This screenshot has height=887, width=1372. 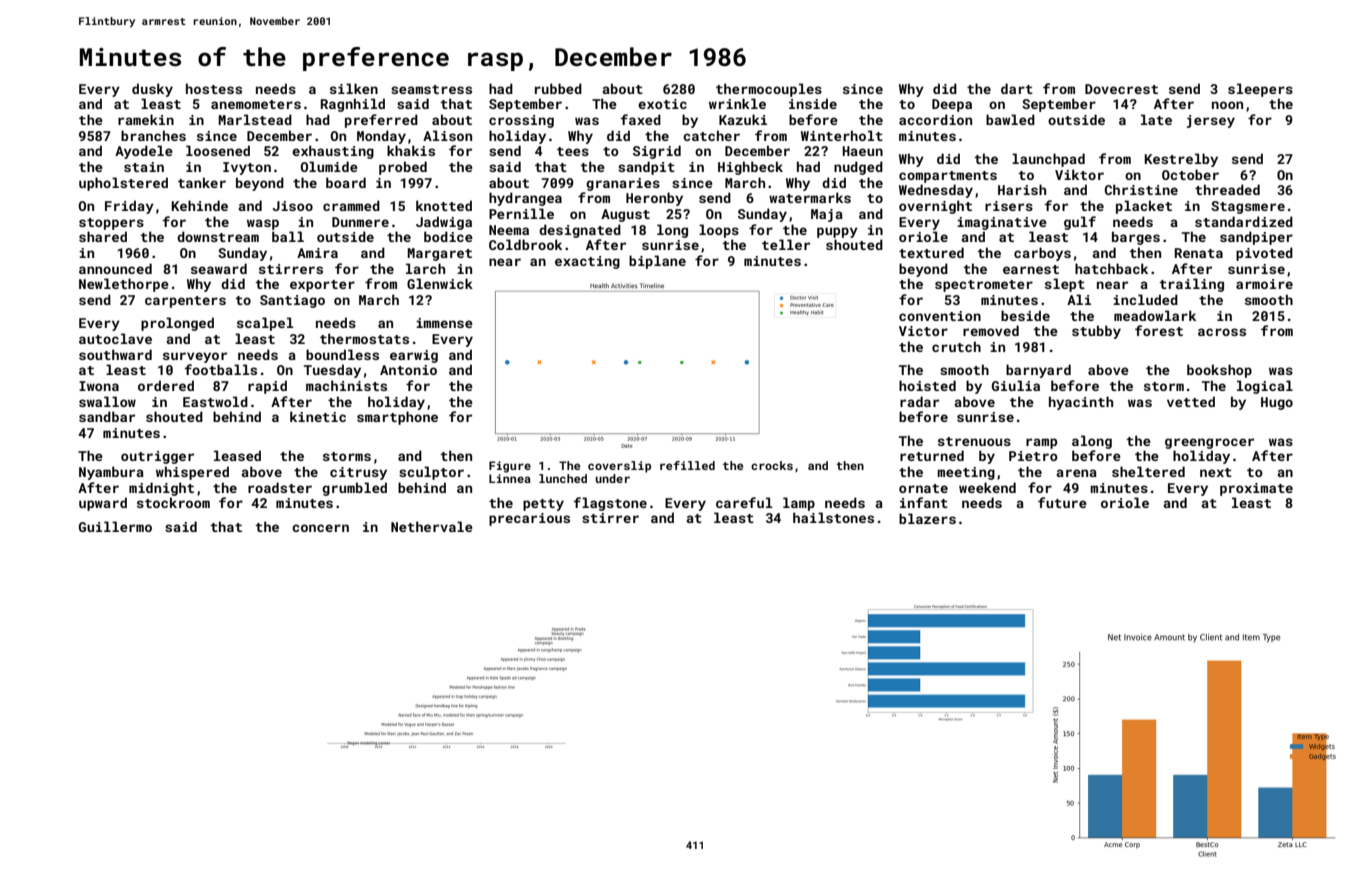 What do you see at coordinates (1136, 238) in the screenshot?
I see `barges` at bounding box center [1136, 238].
